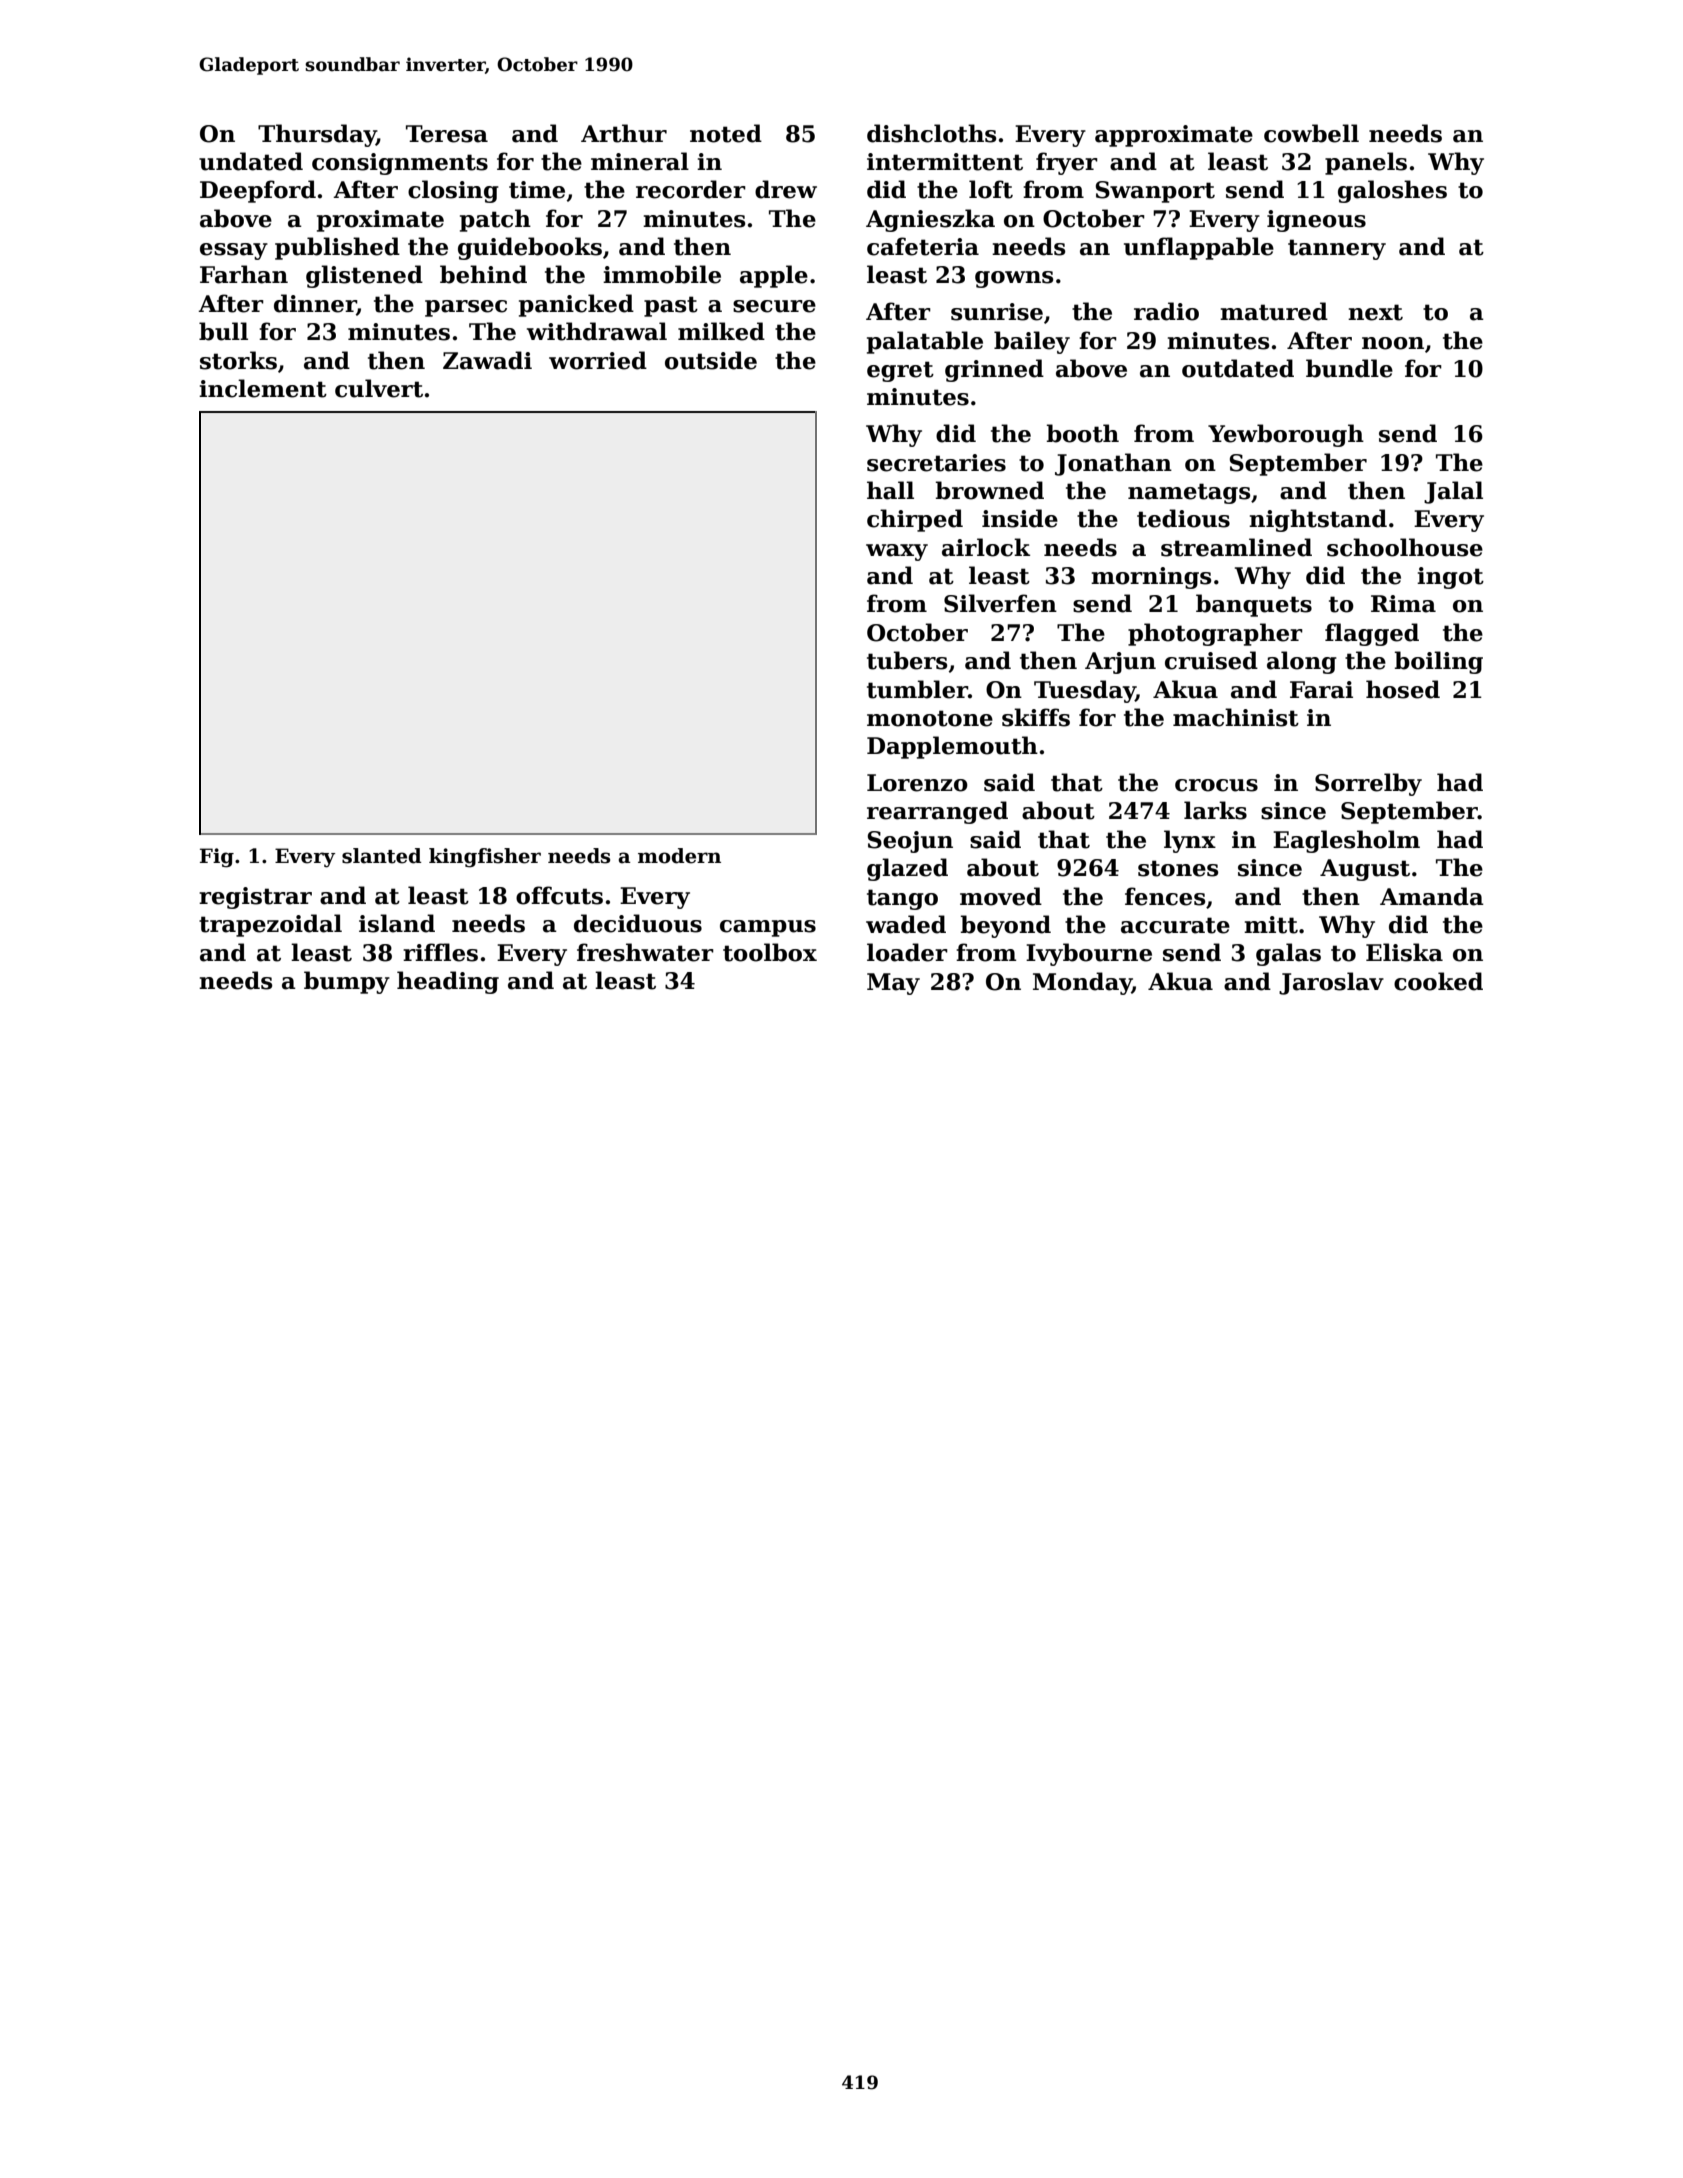 The width and height of the image is (1683, 2178). What do you see at coordinates (1392, 191) in the image?
I see `galoshes` at bounding box center [1392, 191].
